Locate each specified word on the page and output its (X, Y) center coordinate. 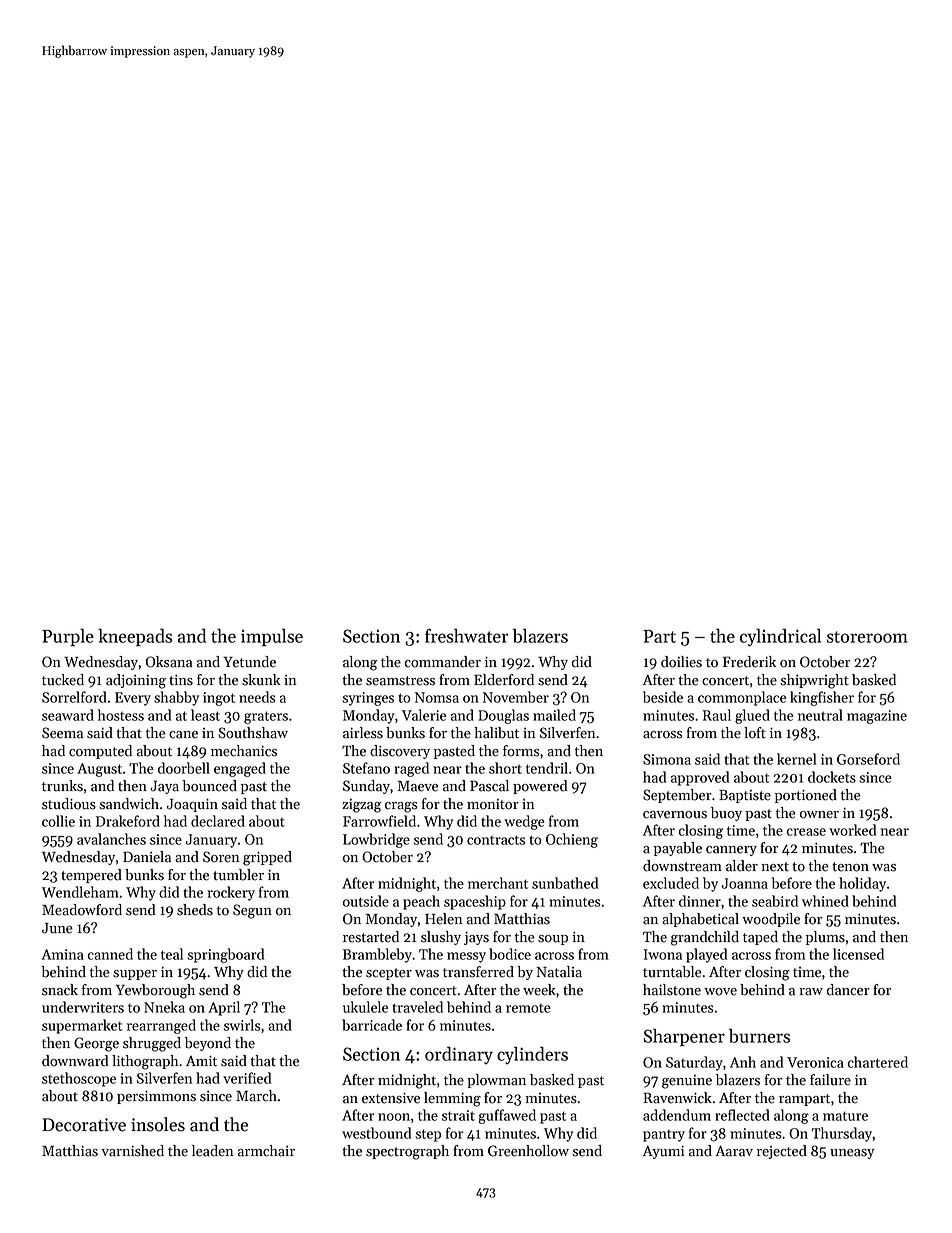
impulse (272, 637)
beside (663, 697)
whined (825, 901)
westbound (376, 1133)
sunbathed (565, 883)
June (57, 928)
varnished (132, 1151)
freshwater (466, 635)
